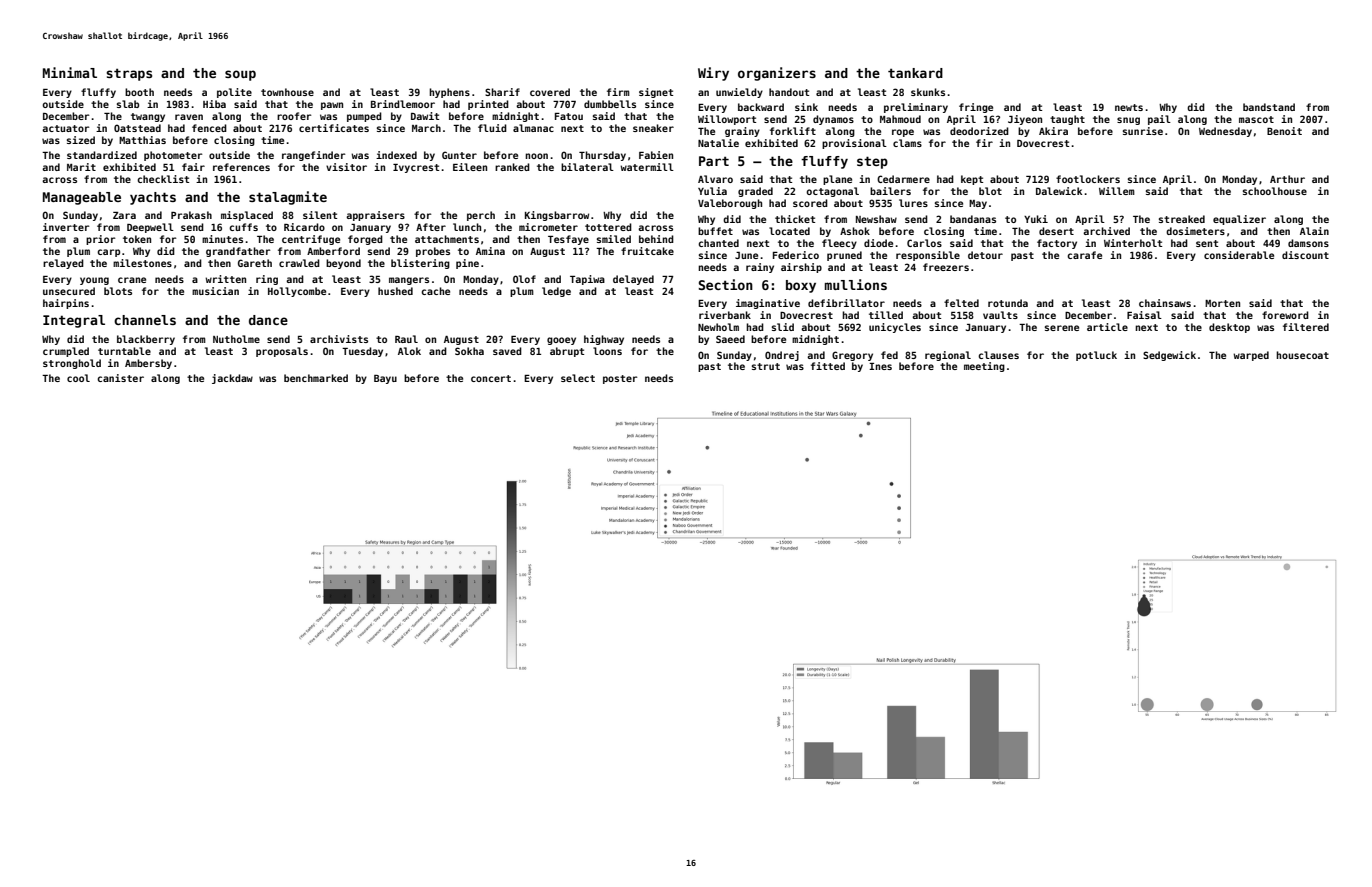  What do you see at coordinates (101, 240) in the image?
I see `prior` at bounding box center [101, 240].
